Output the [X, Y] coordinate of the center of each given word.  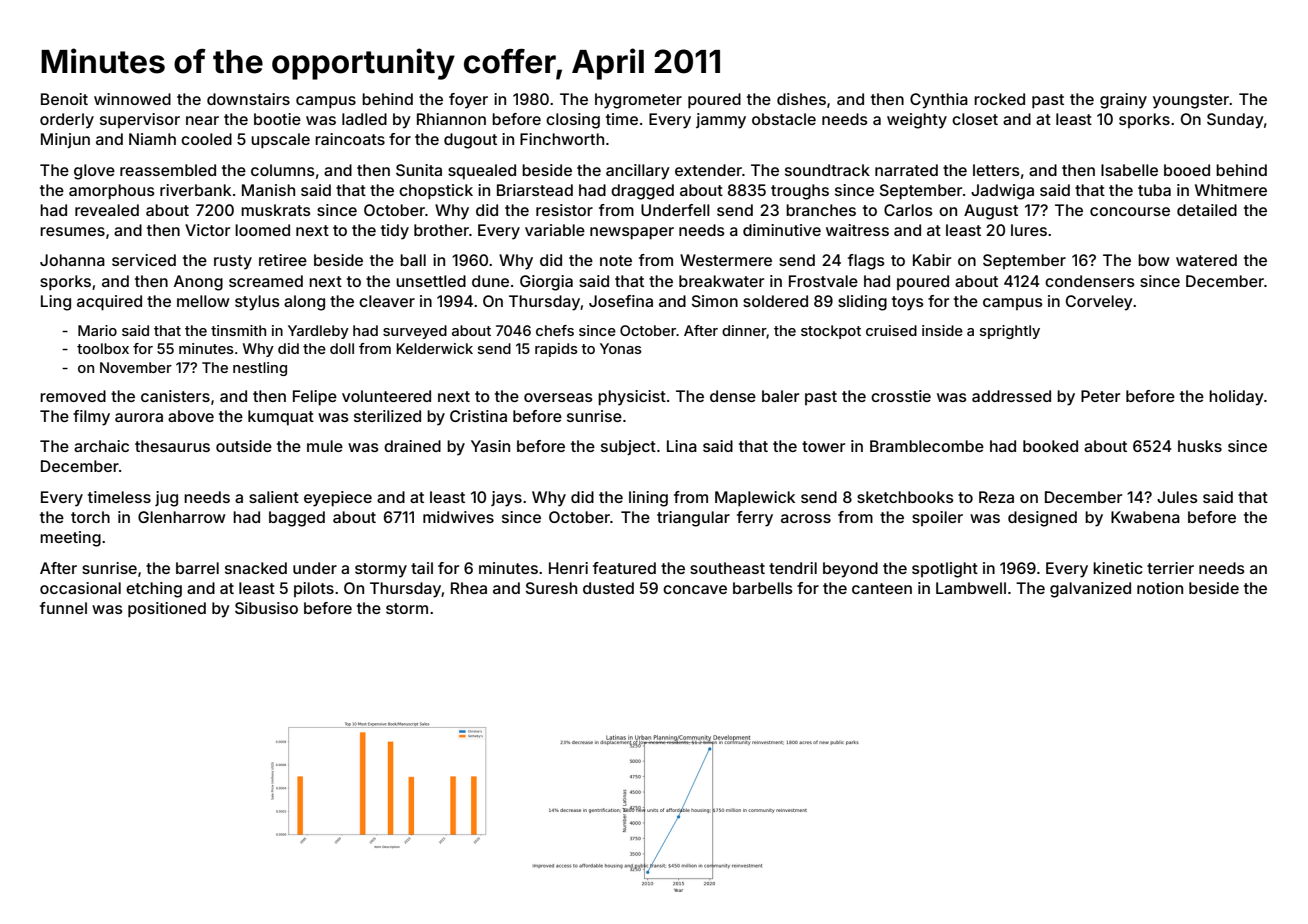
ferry [755, 519]
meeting [70, 539]
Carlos [908, 210]
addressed [1011, 396]
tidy [395, 232]
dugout [470, 141]
